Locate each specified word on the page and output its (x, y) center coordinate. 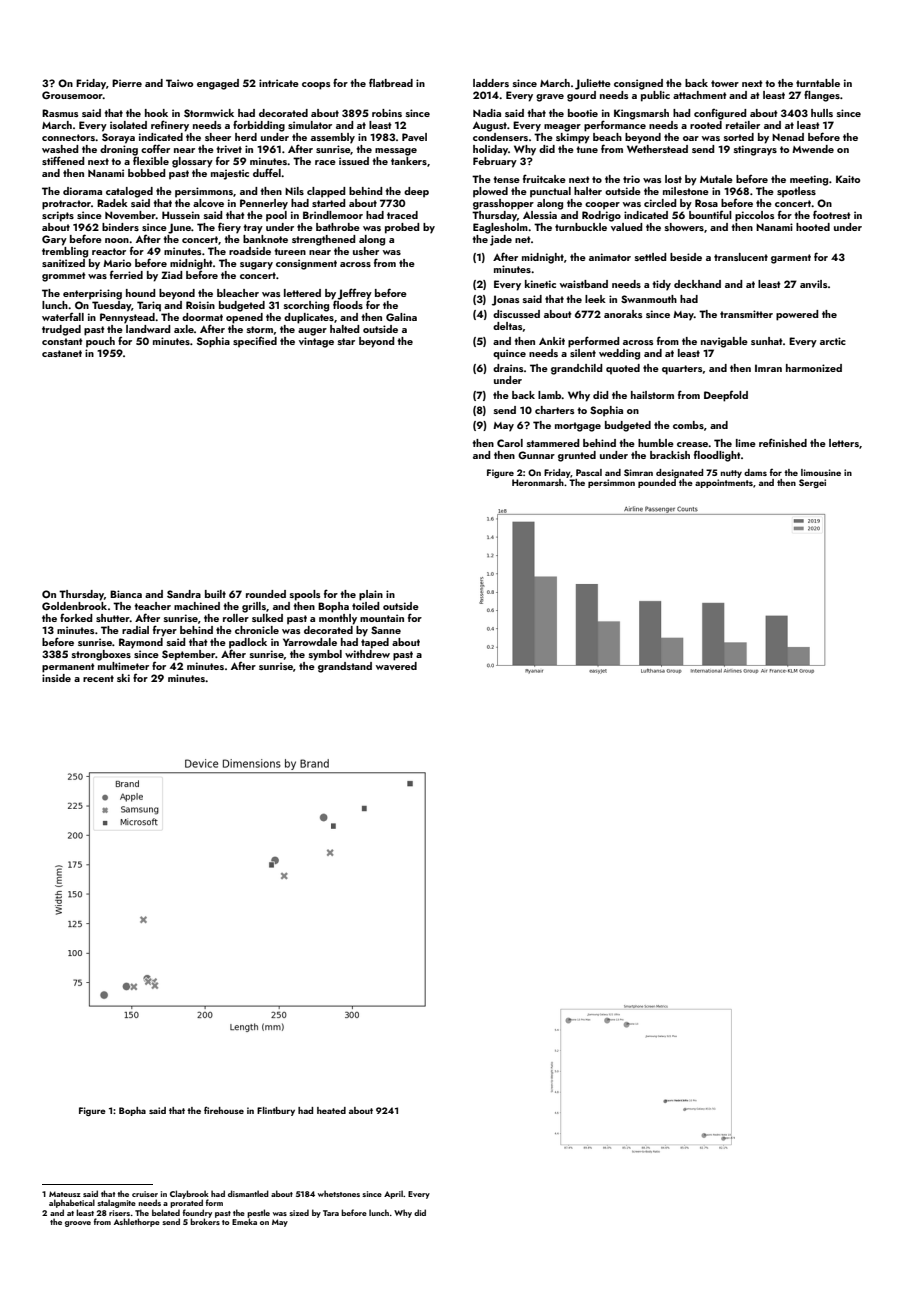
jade (501, 240)
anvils (814, 284)
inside (56, 678)
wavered (396, 666)
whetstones (339, 1193)
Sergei (812, 483)
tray (253, 229)
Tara (331, 1213)
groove (78, 1224)
